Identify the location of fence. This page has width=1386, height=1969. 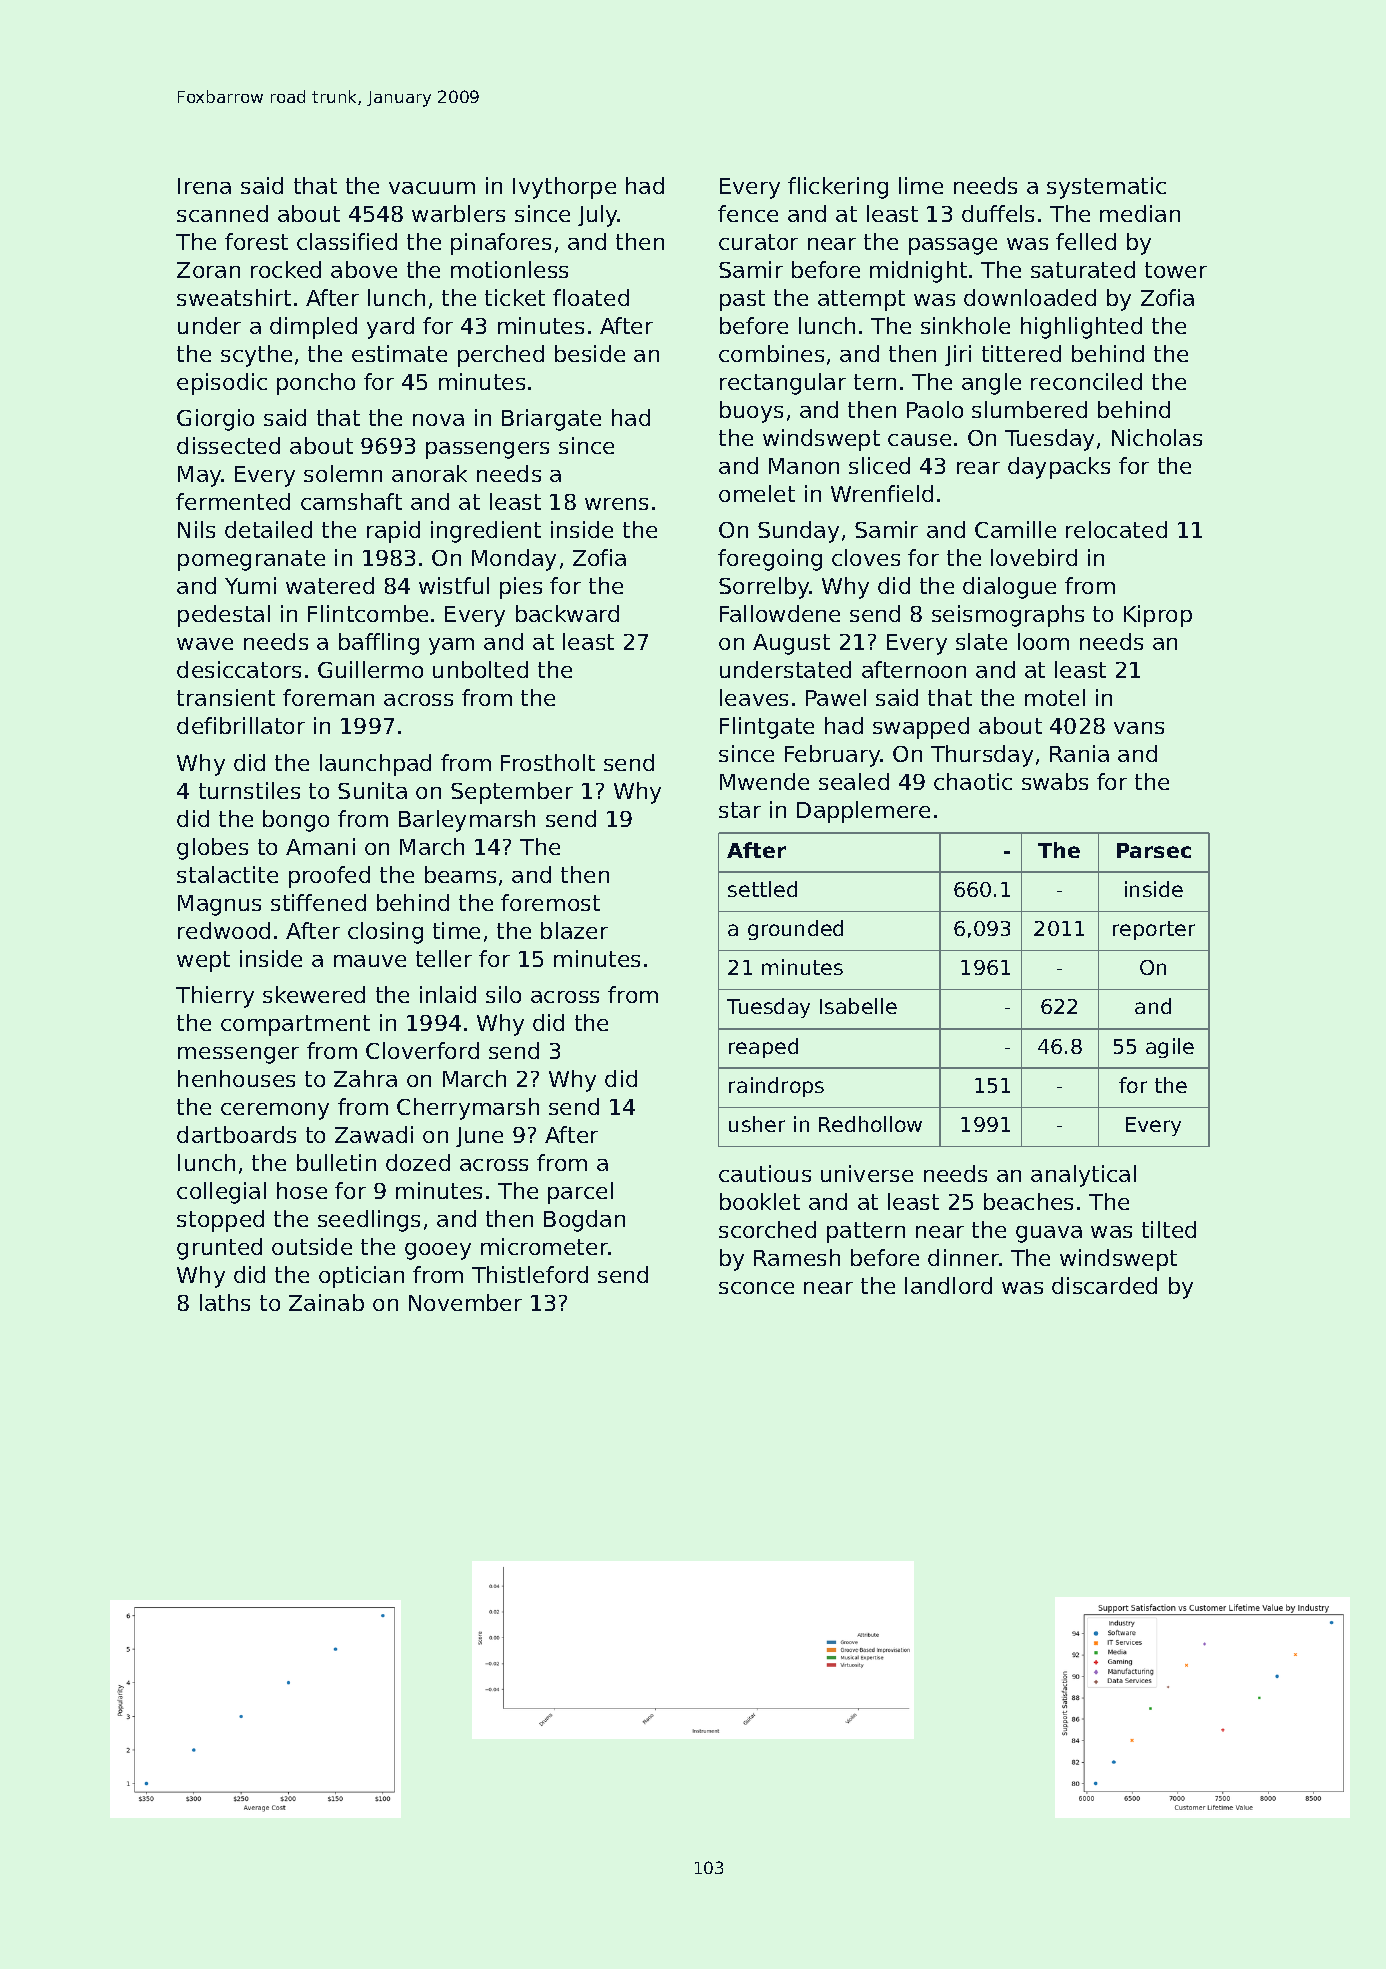
(748, 213).
